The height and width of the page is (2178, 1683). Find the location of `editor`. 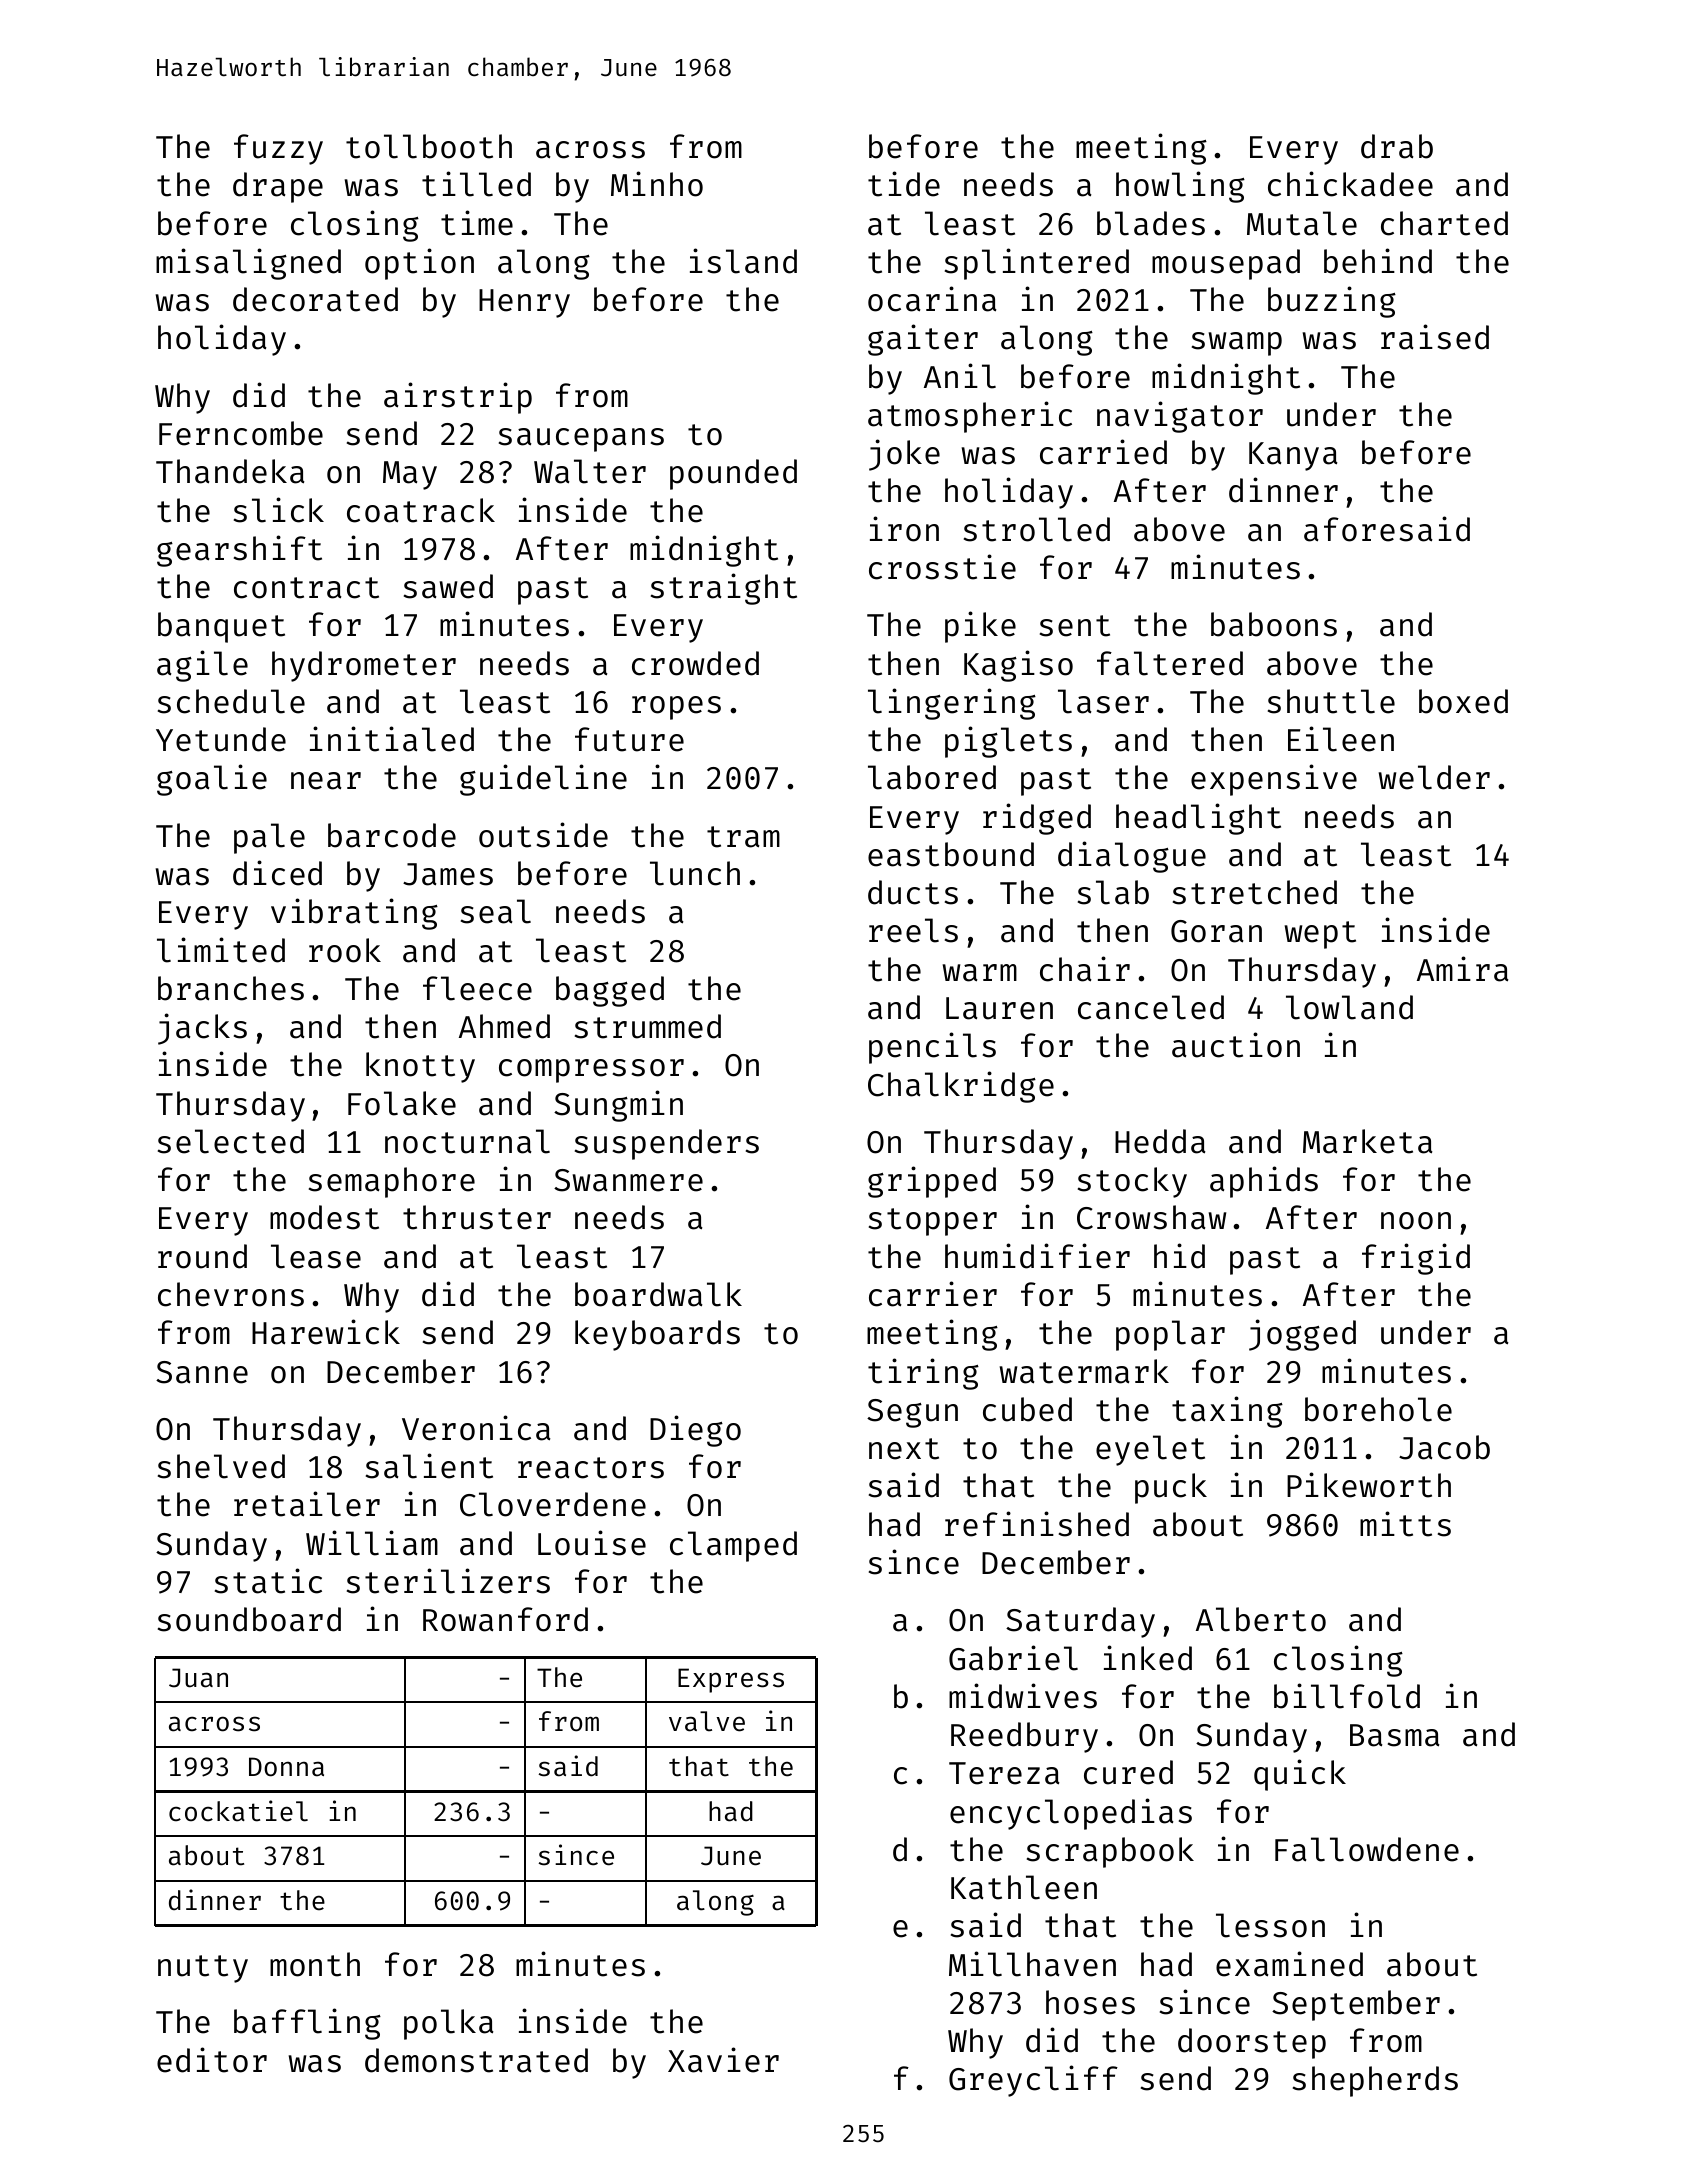

editor is located at coordinates (212, 2060).
